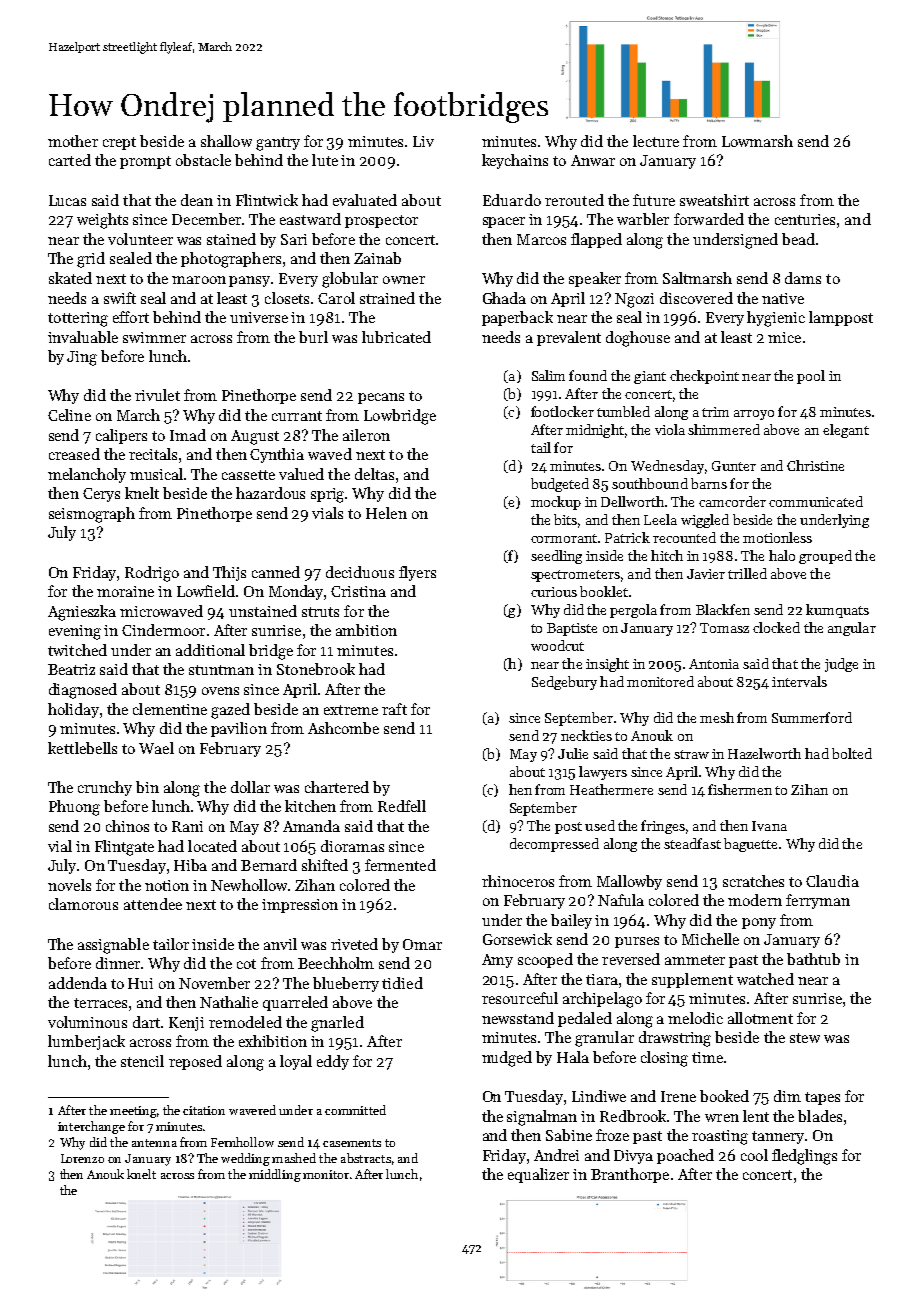 The width and height of the page is (924, 1308). What do you see at coordinates (538, 1175) in the page?
I see `equalizer` at bounding box center [538, 1175].
